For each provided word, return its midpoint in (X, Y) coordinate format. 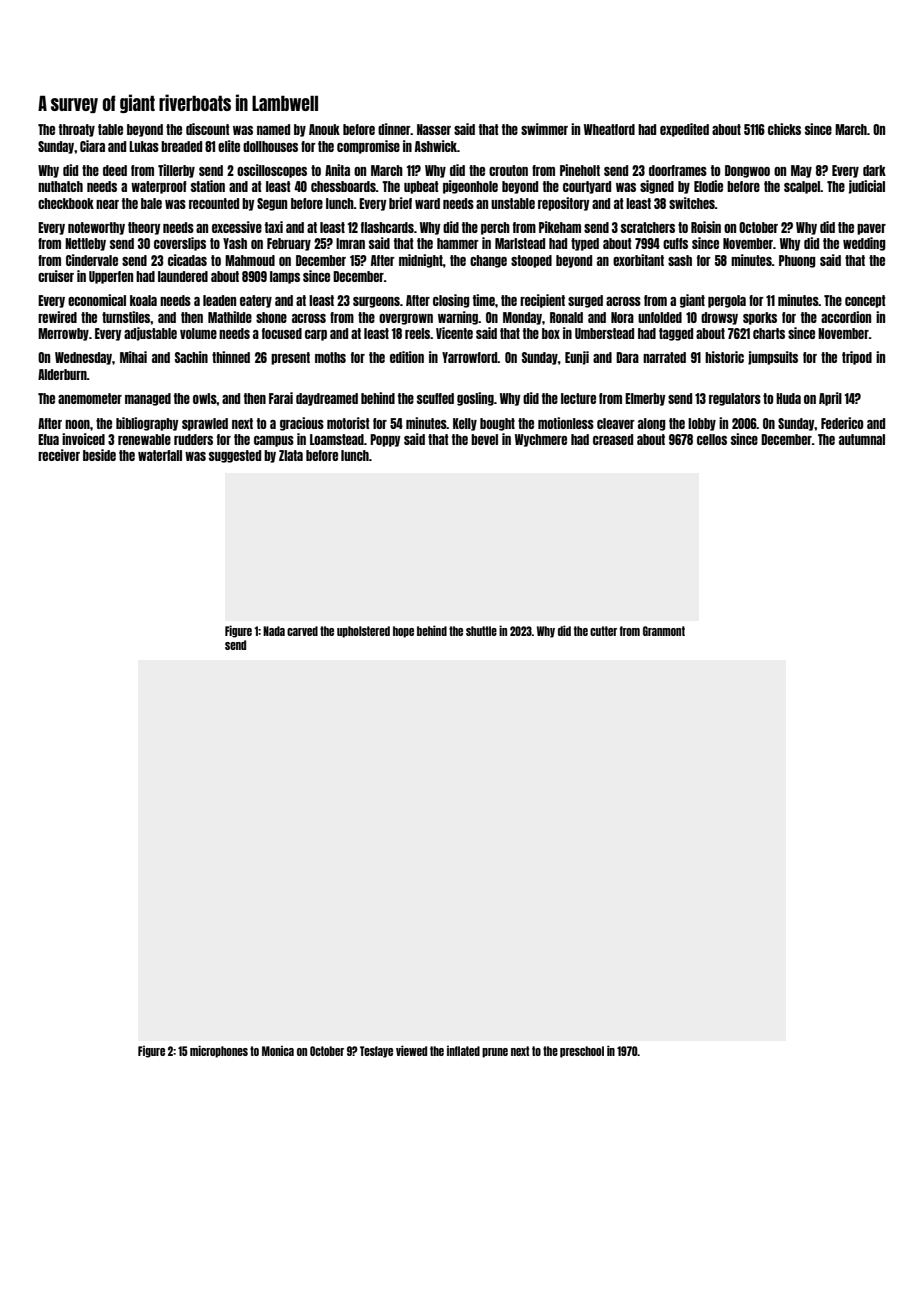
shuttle (481, 631)
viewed (411, 1050)
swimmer (544, 129)
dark (874, 170)
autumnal (862, 439)
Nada (274, 631)
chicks (784, 129)
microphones (219, 1051)
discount (208, 129)
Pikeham (560, 227)
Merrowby (63, 334)
